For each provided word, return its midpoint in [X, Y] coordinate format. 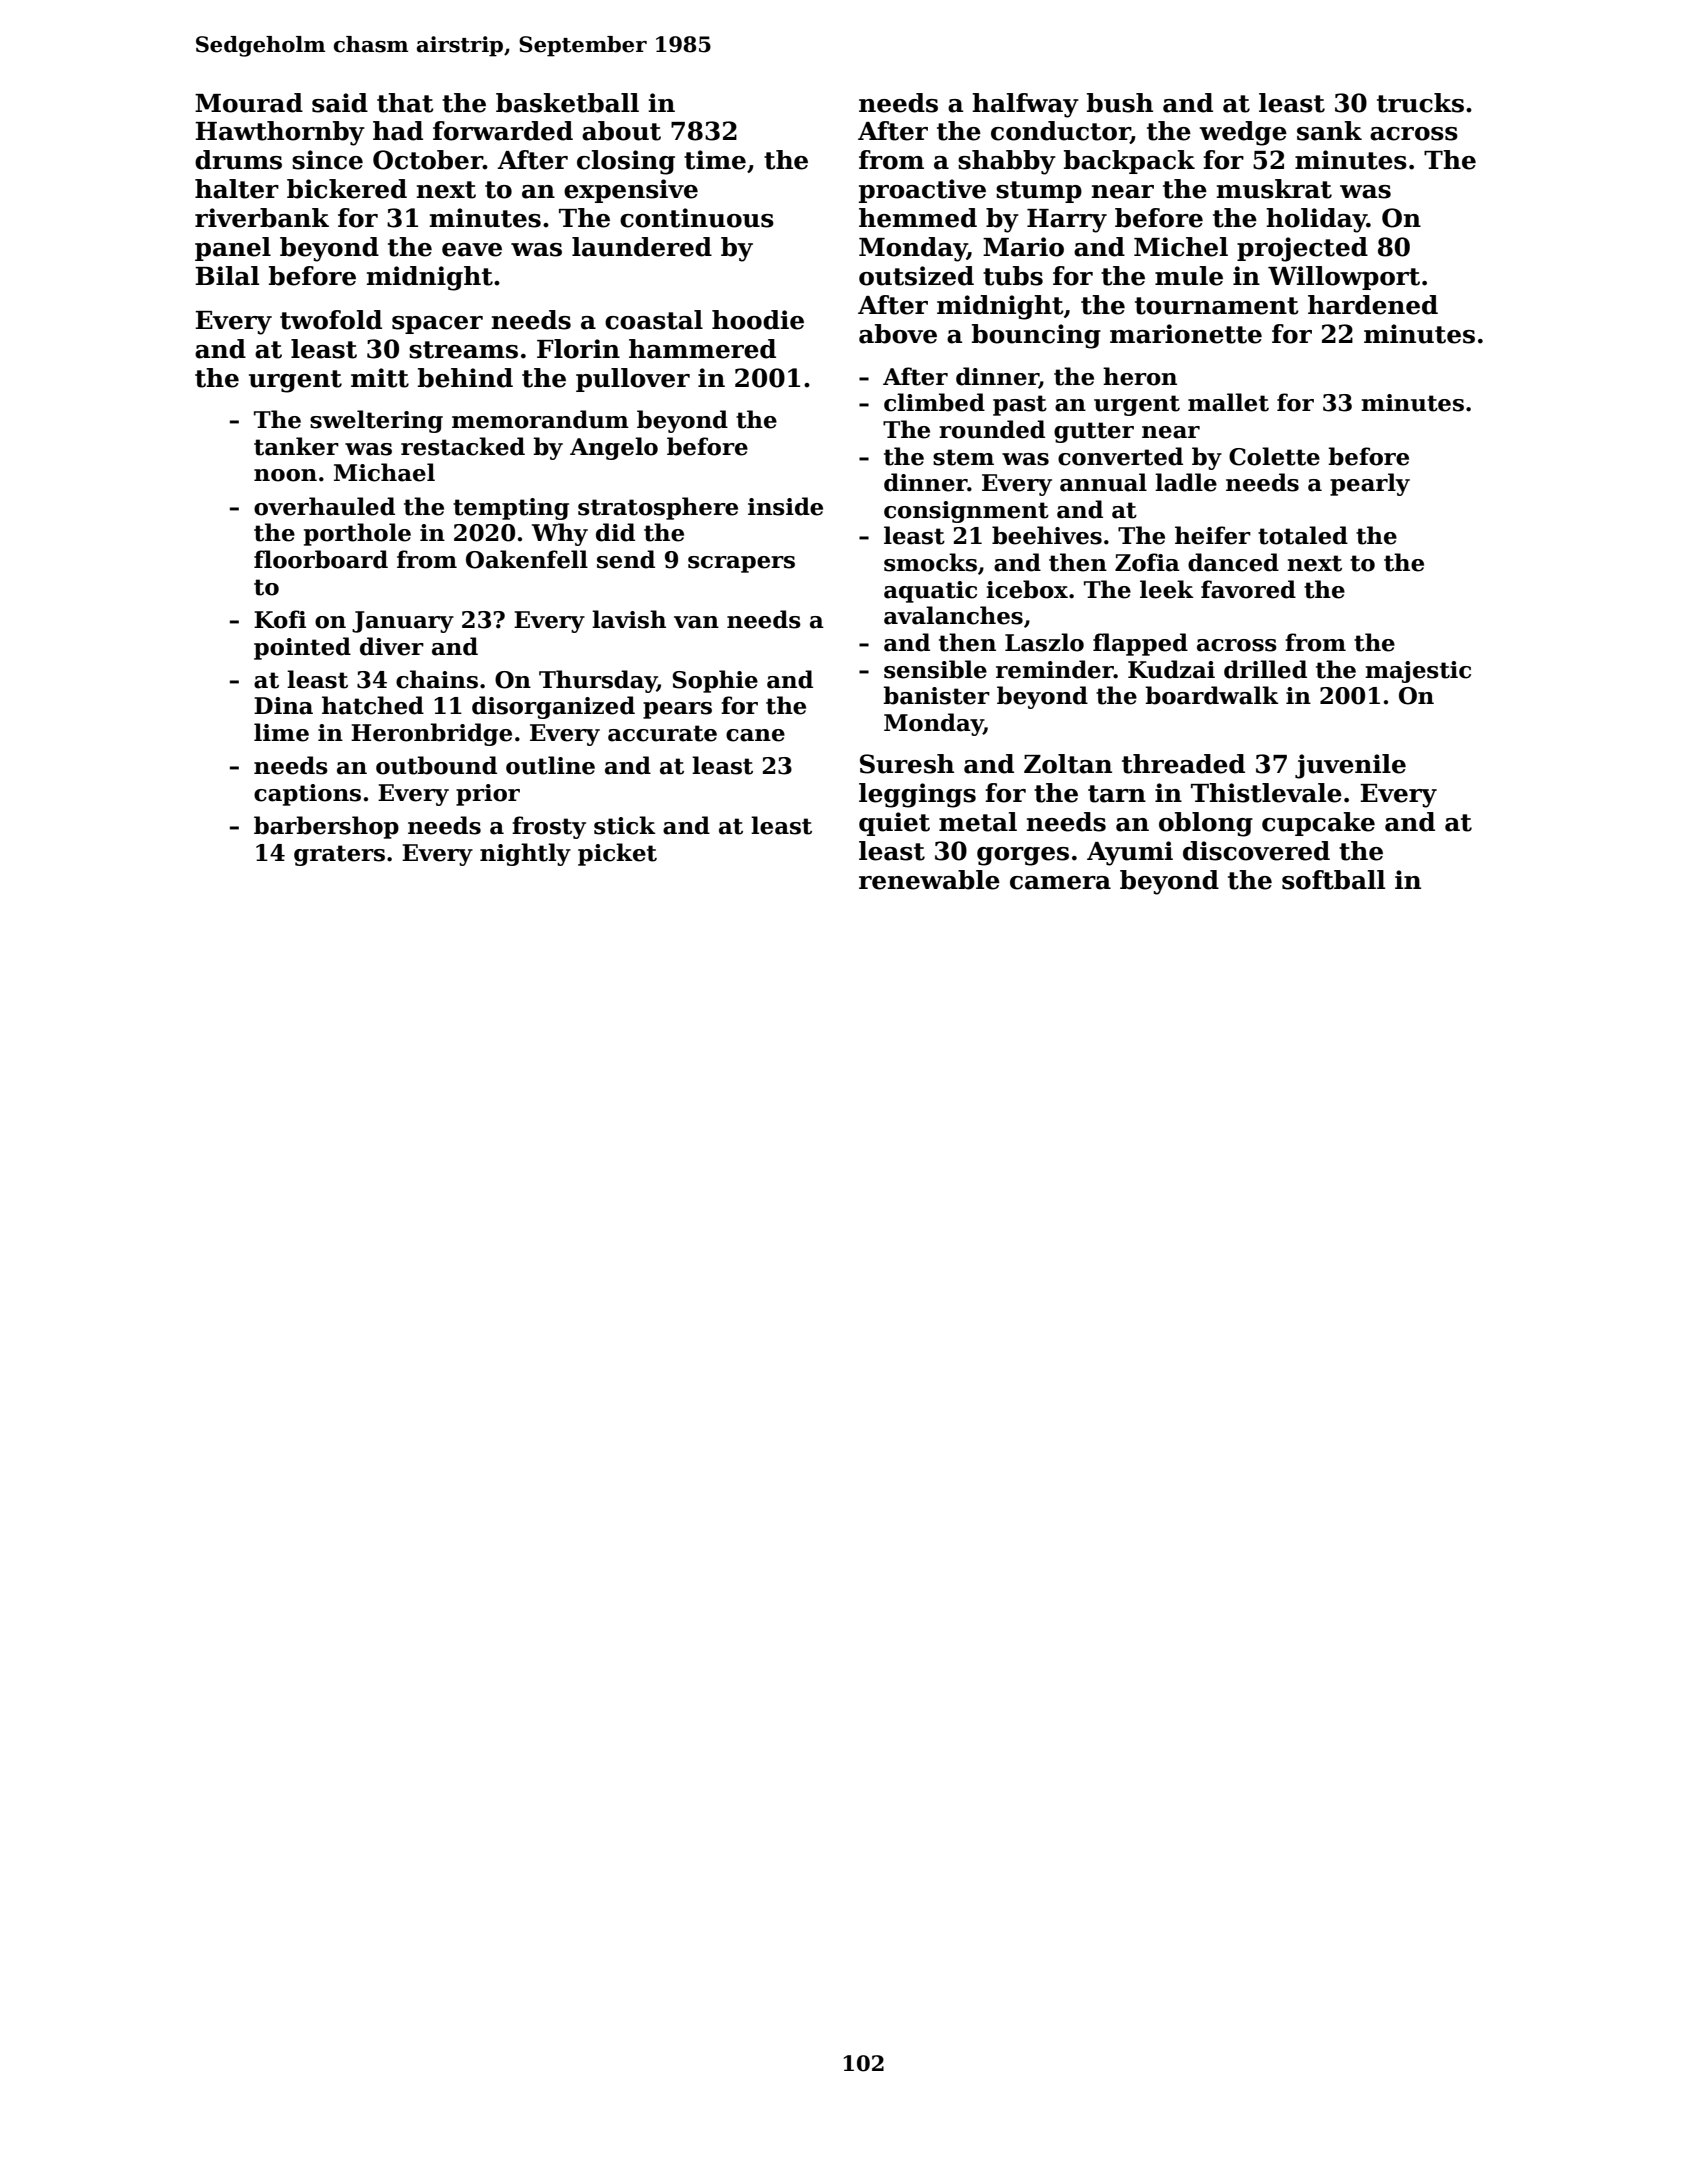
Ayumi [1130, 853]
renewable [929, 880]
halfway [1025, 105]
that [405, 103]
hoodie [758, 320]
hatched [373, 705]
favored [1248, 589]
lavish [629, 619]
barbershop [326, 827]
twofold [331, 320]
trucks [1420, 103]
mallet [1228, 402]
